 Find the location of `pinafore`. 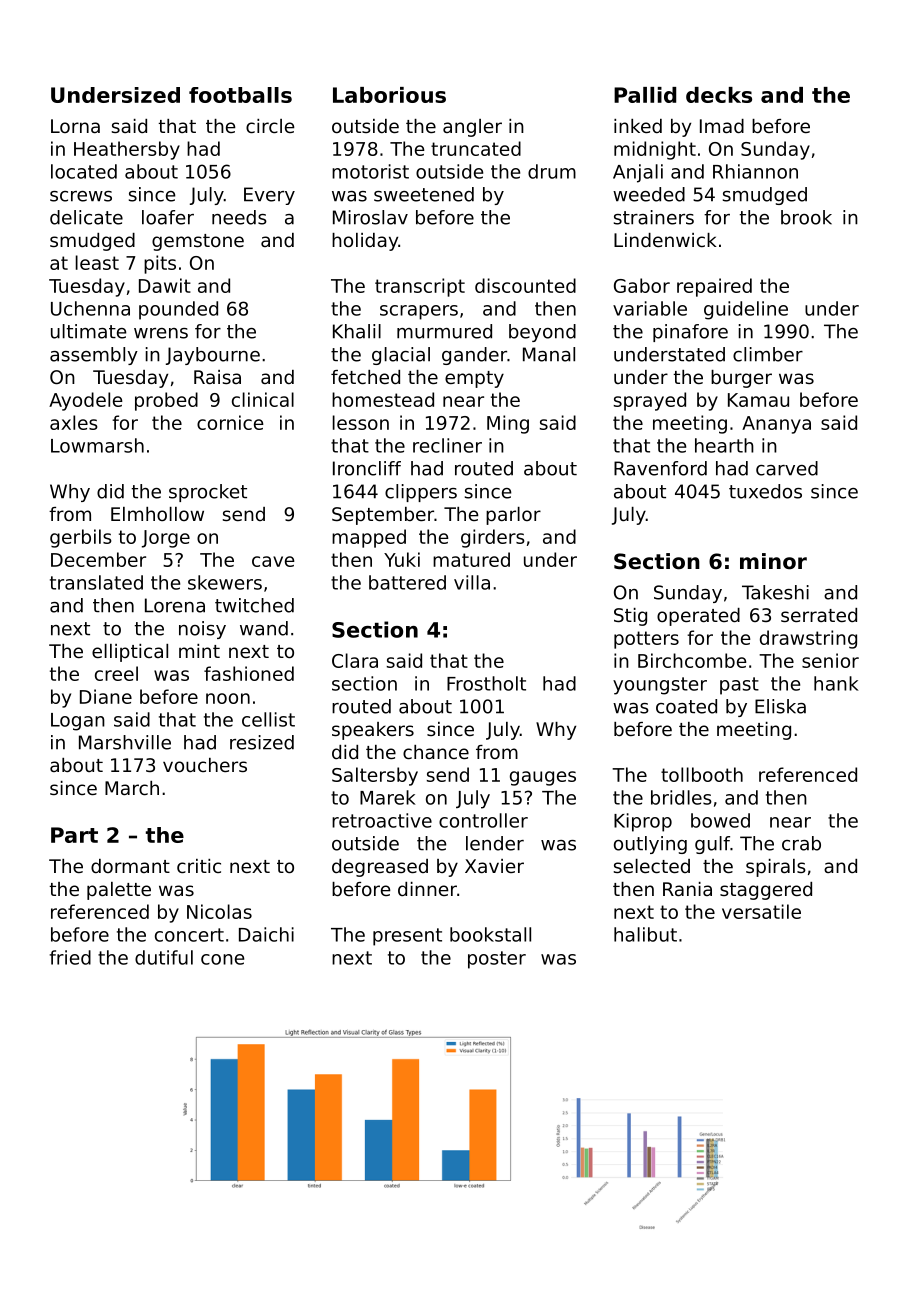

pinafore is located at coordinates (690, 333).
